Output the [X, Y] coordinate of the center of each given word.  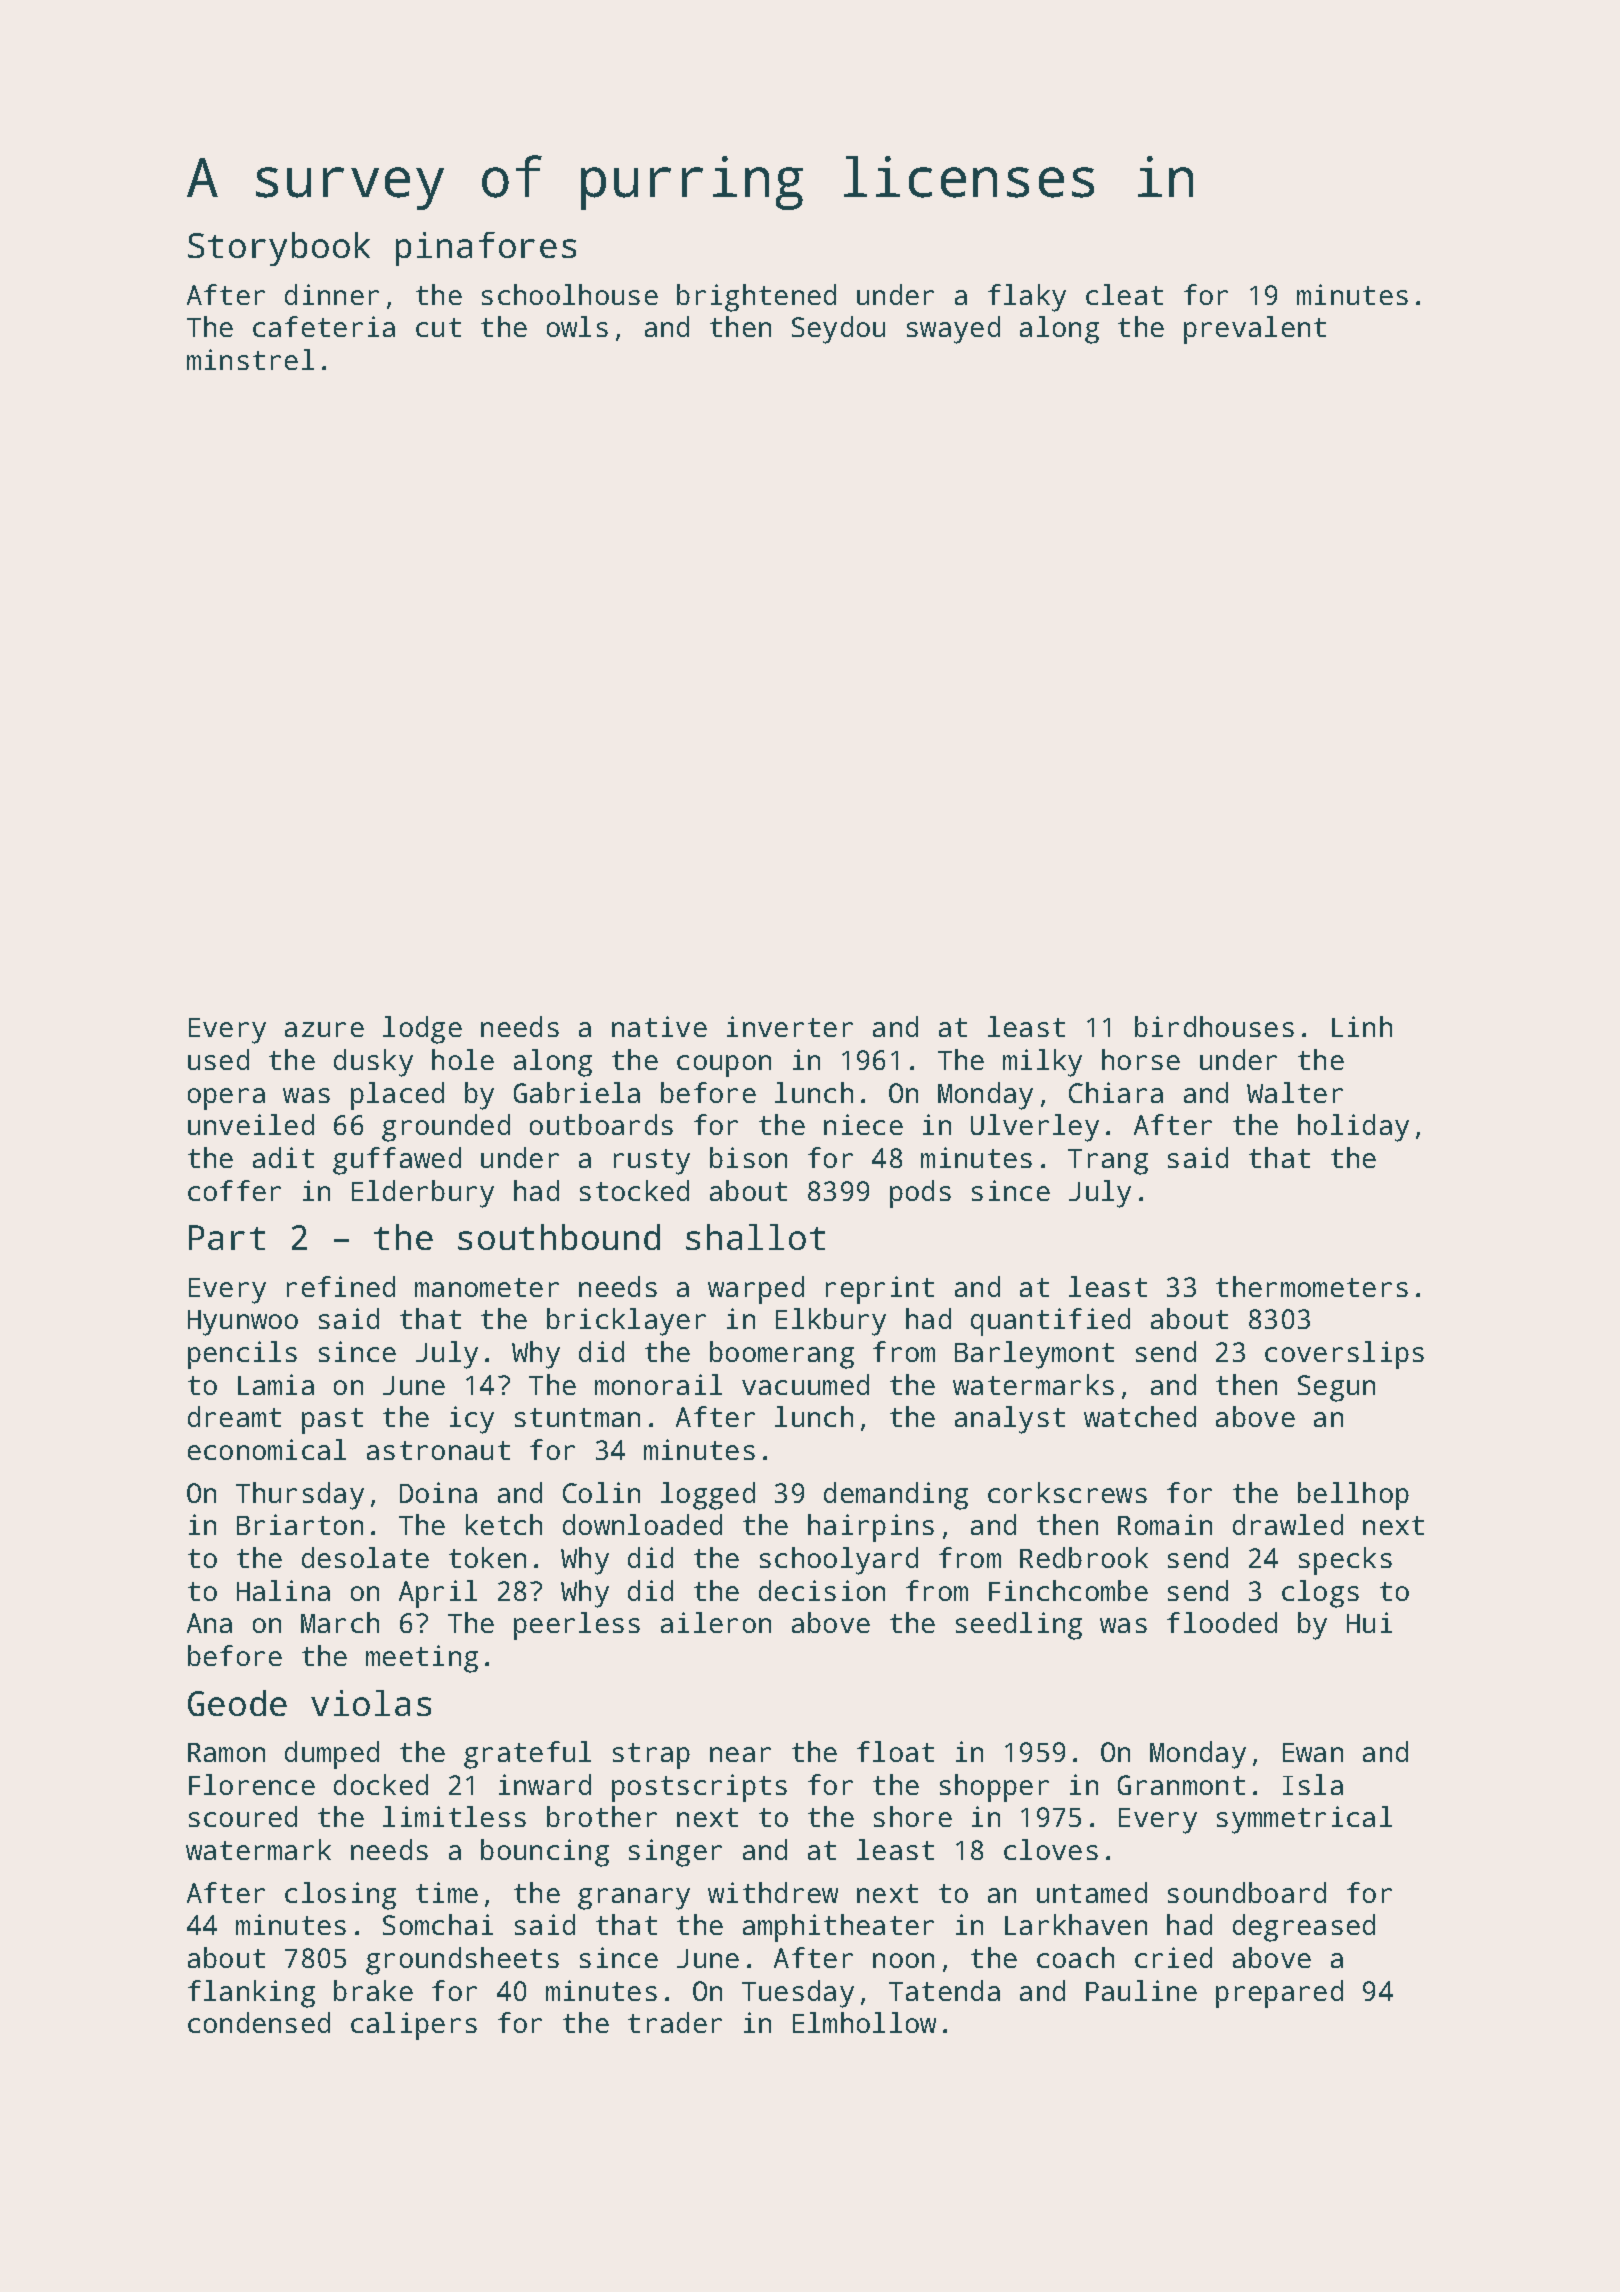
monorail [658, 1384]
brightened [756, 298]
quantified [1050, 1322]
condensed [259, 2022]
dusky [373, 1063]
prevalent [1255, 330]
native [659, 1026]
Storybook [279, 249]
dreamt [234, 1416]
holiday [1353, 1128]
